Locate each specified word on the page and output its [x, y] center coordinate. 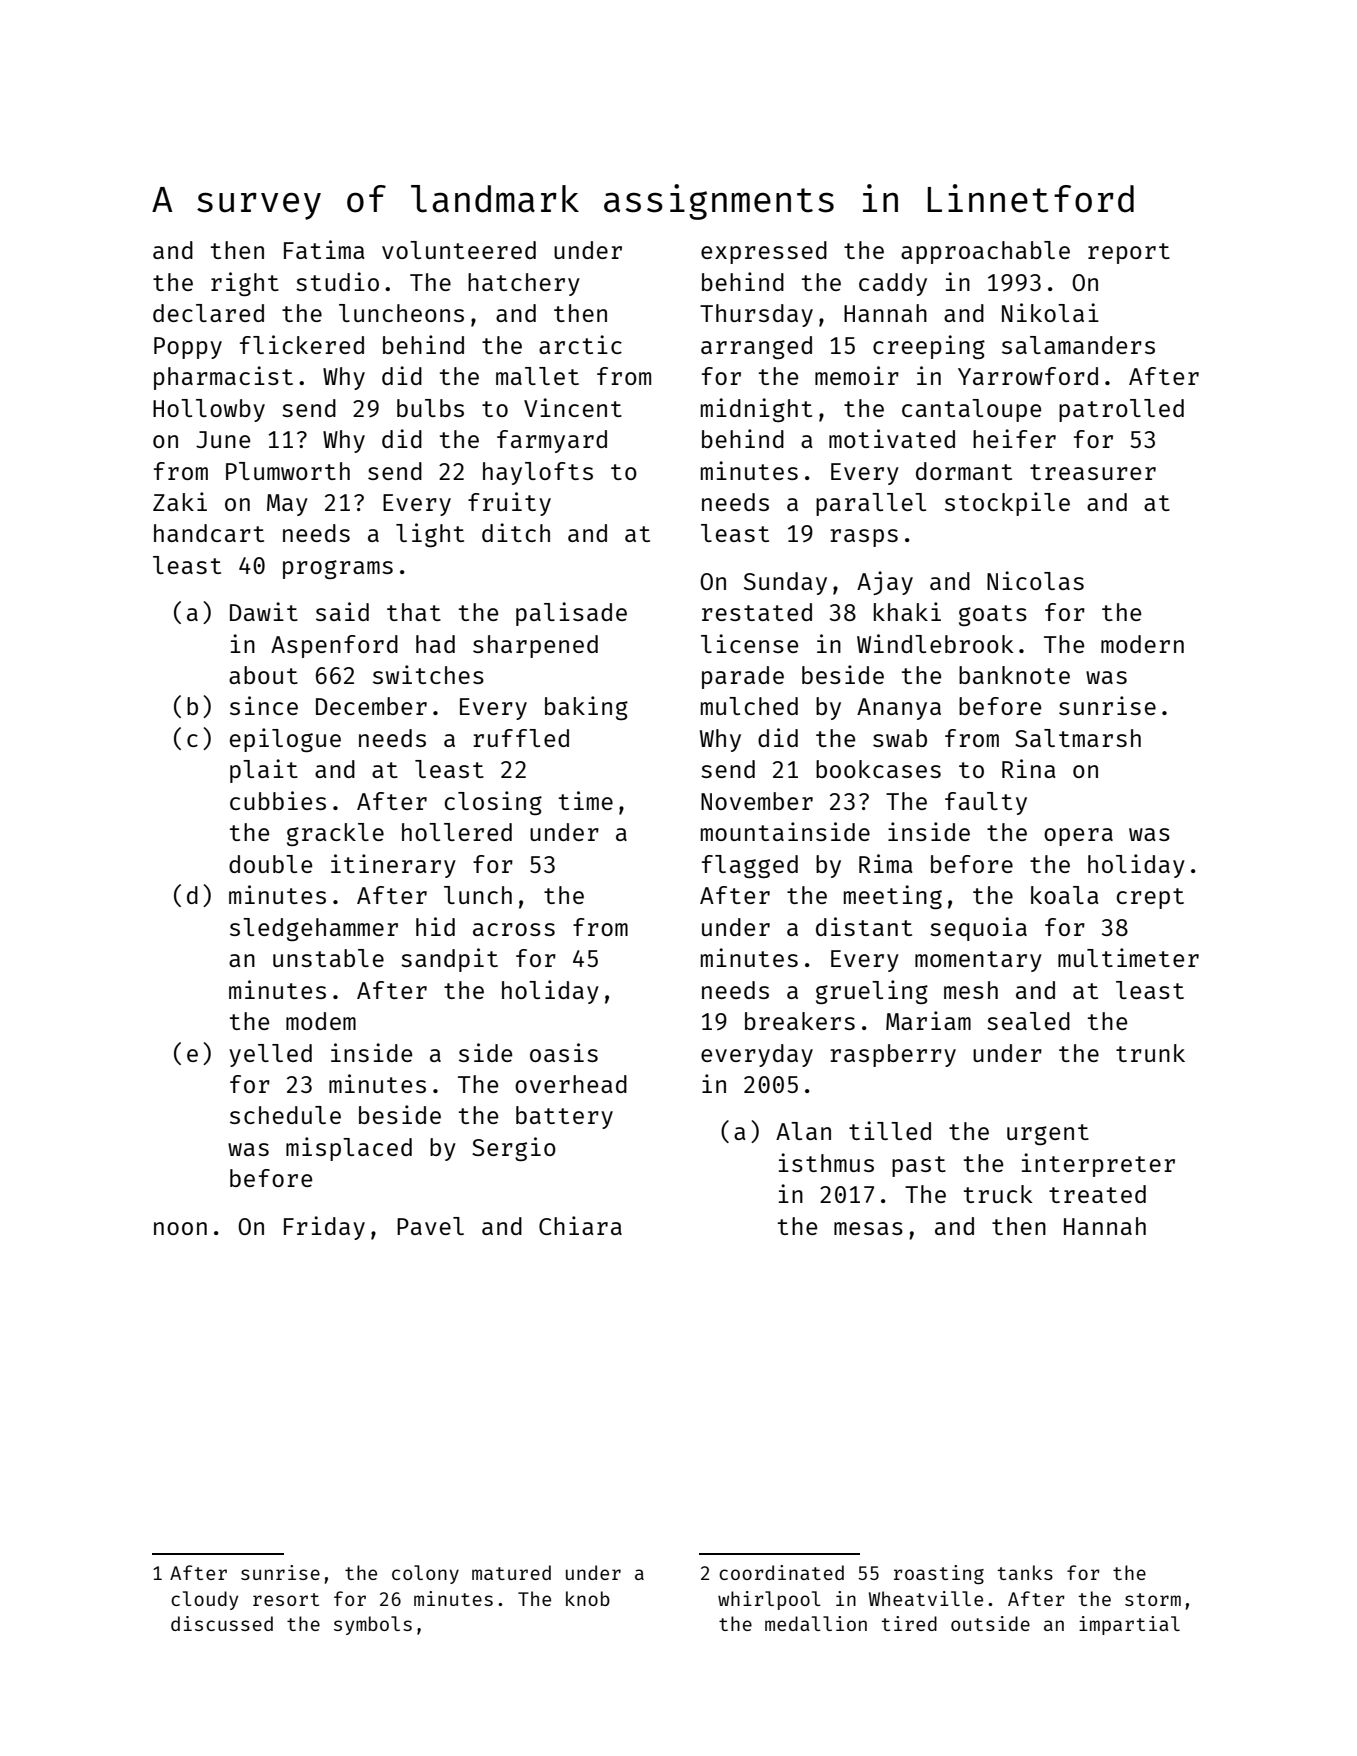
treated [1097, 1194]
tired [909, 1623]
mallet [537, 376]
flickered [302, 344]
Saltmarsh [1078, 738]
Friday [324, 1228]
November [757, 801]
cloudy [204, 1600]
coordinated [781, 1572]
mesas [868, 1228]
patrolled [1121, 410]
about [263, 675]
